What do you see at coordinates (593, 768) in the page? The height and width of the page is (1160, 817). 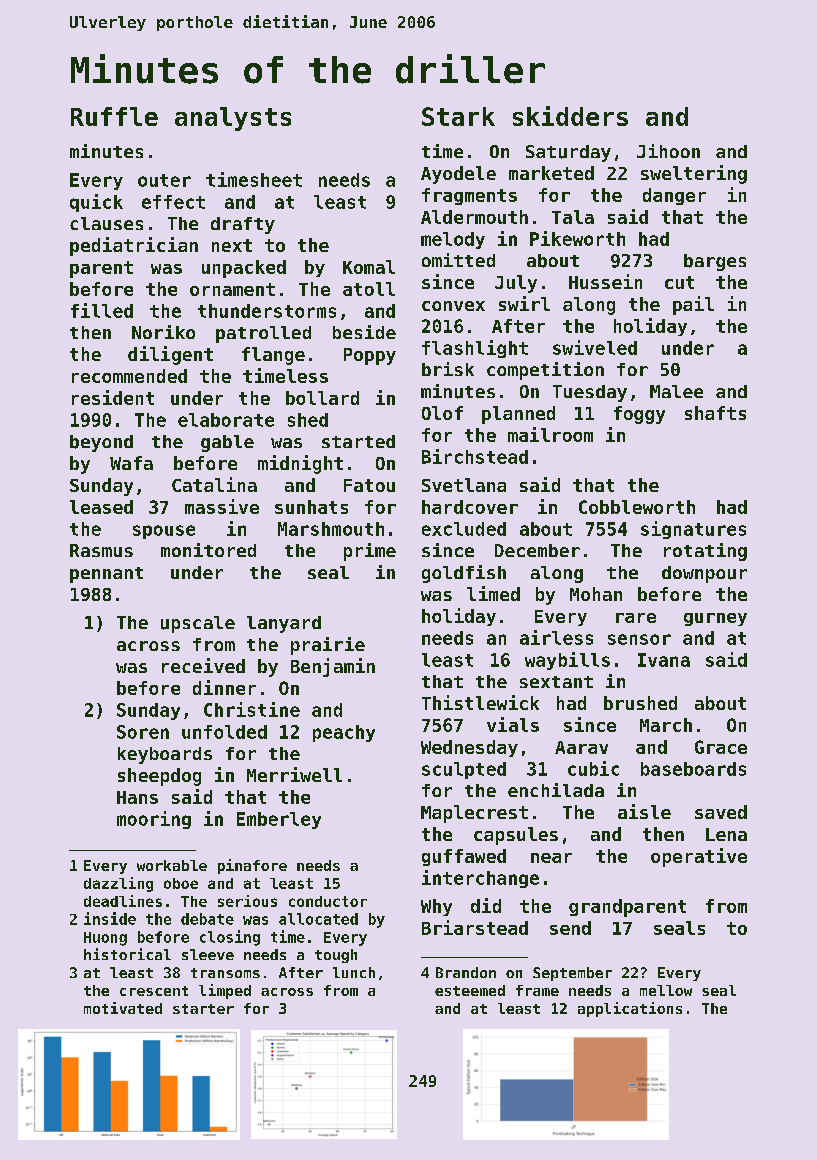 I see `cubic` at bounding box center [593, 768].
